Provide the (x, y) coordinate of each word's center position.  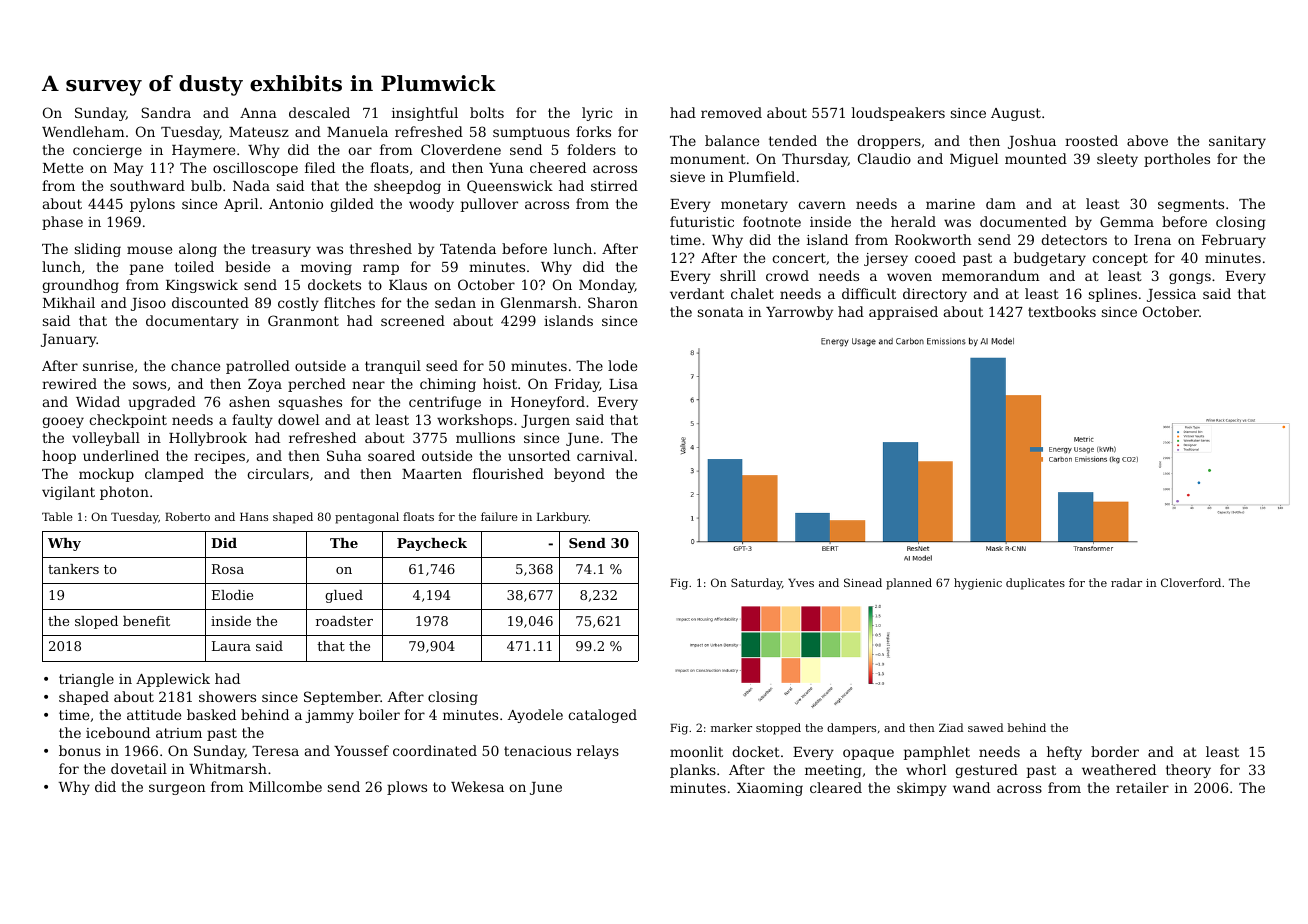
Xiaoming (770, 789)
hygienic (978, 584)
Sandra (166, 112)
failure (499, 516)
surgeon (177, 789)
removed (731, 112)
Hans (254, 516)
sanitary (1237, 142)
